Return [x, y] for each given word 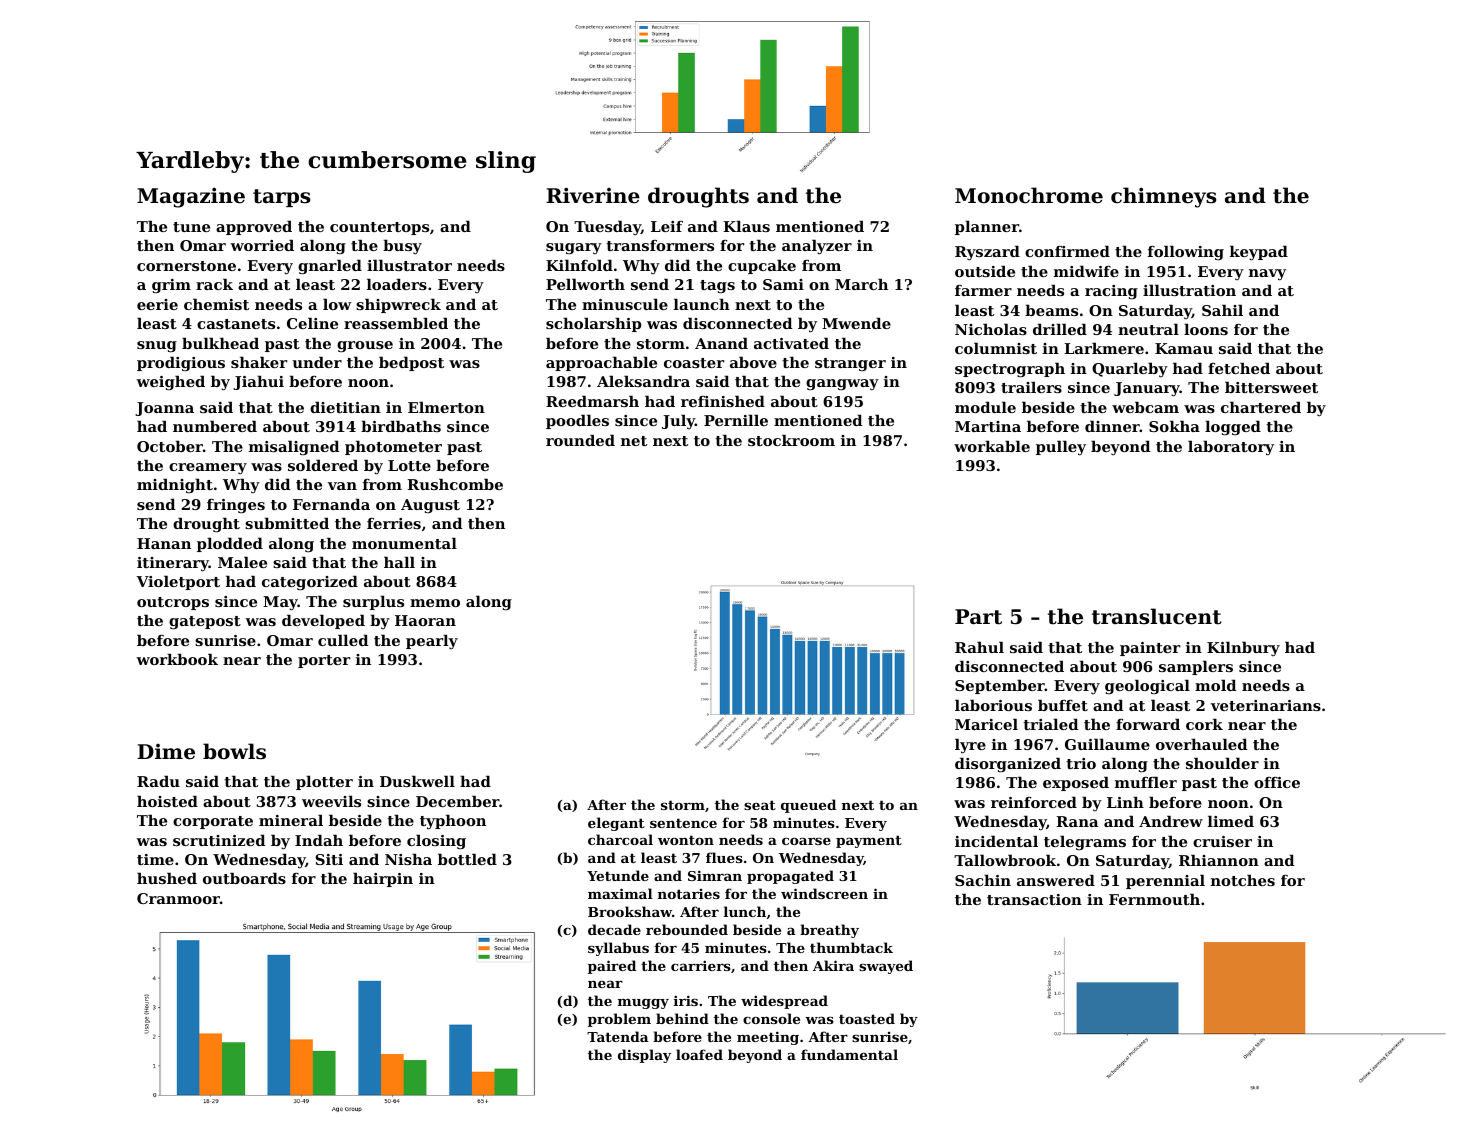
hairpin [383, 879]
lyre [970, 746]
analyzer [817, 247]
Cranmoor [178, 898]
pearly [432, 641]
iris [686, 1000]
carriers [701, 965]
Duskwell [417, 781]
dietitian [345, 407]
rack [214, 284]
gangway [842, 385]
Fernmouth [1154, 899]
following [1186, 252]
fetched [1239, 368]
